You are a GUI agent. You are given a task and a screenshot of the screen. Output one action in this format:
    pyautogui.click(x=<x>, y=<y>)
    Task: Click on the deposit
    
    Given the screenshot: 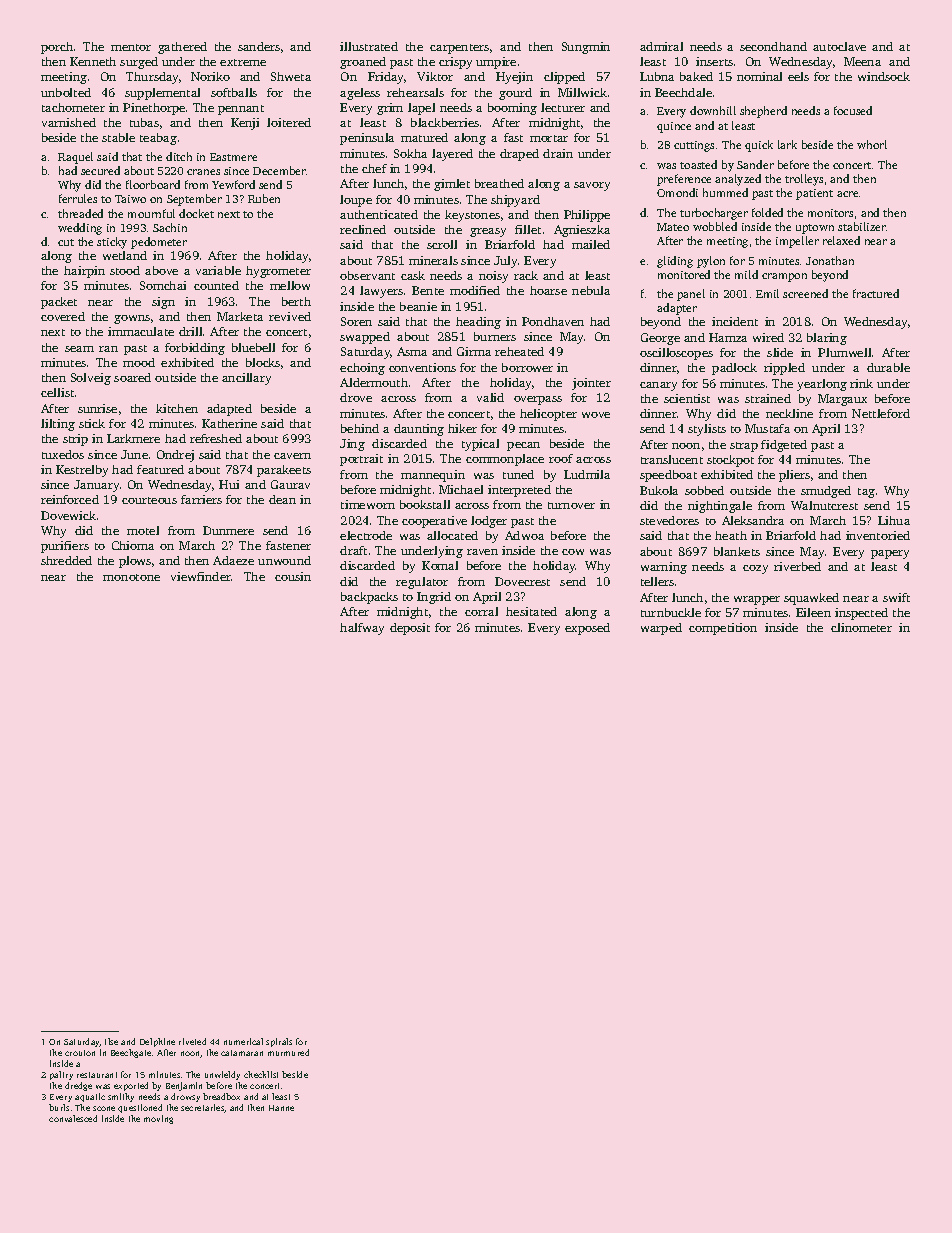 What is the action you would take?
    pyautogui.click(x=410, y=629)
